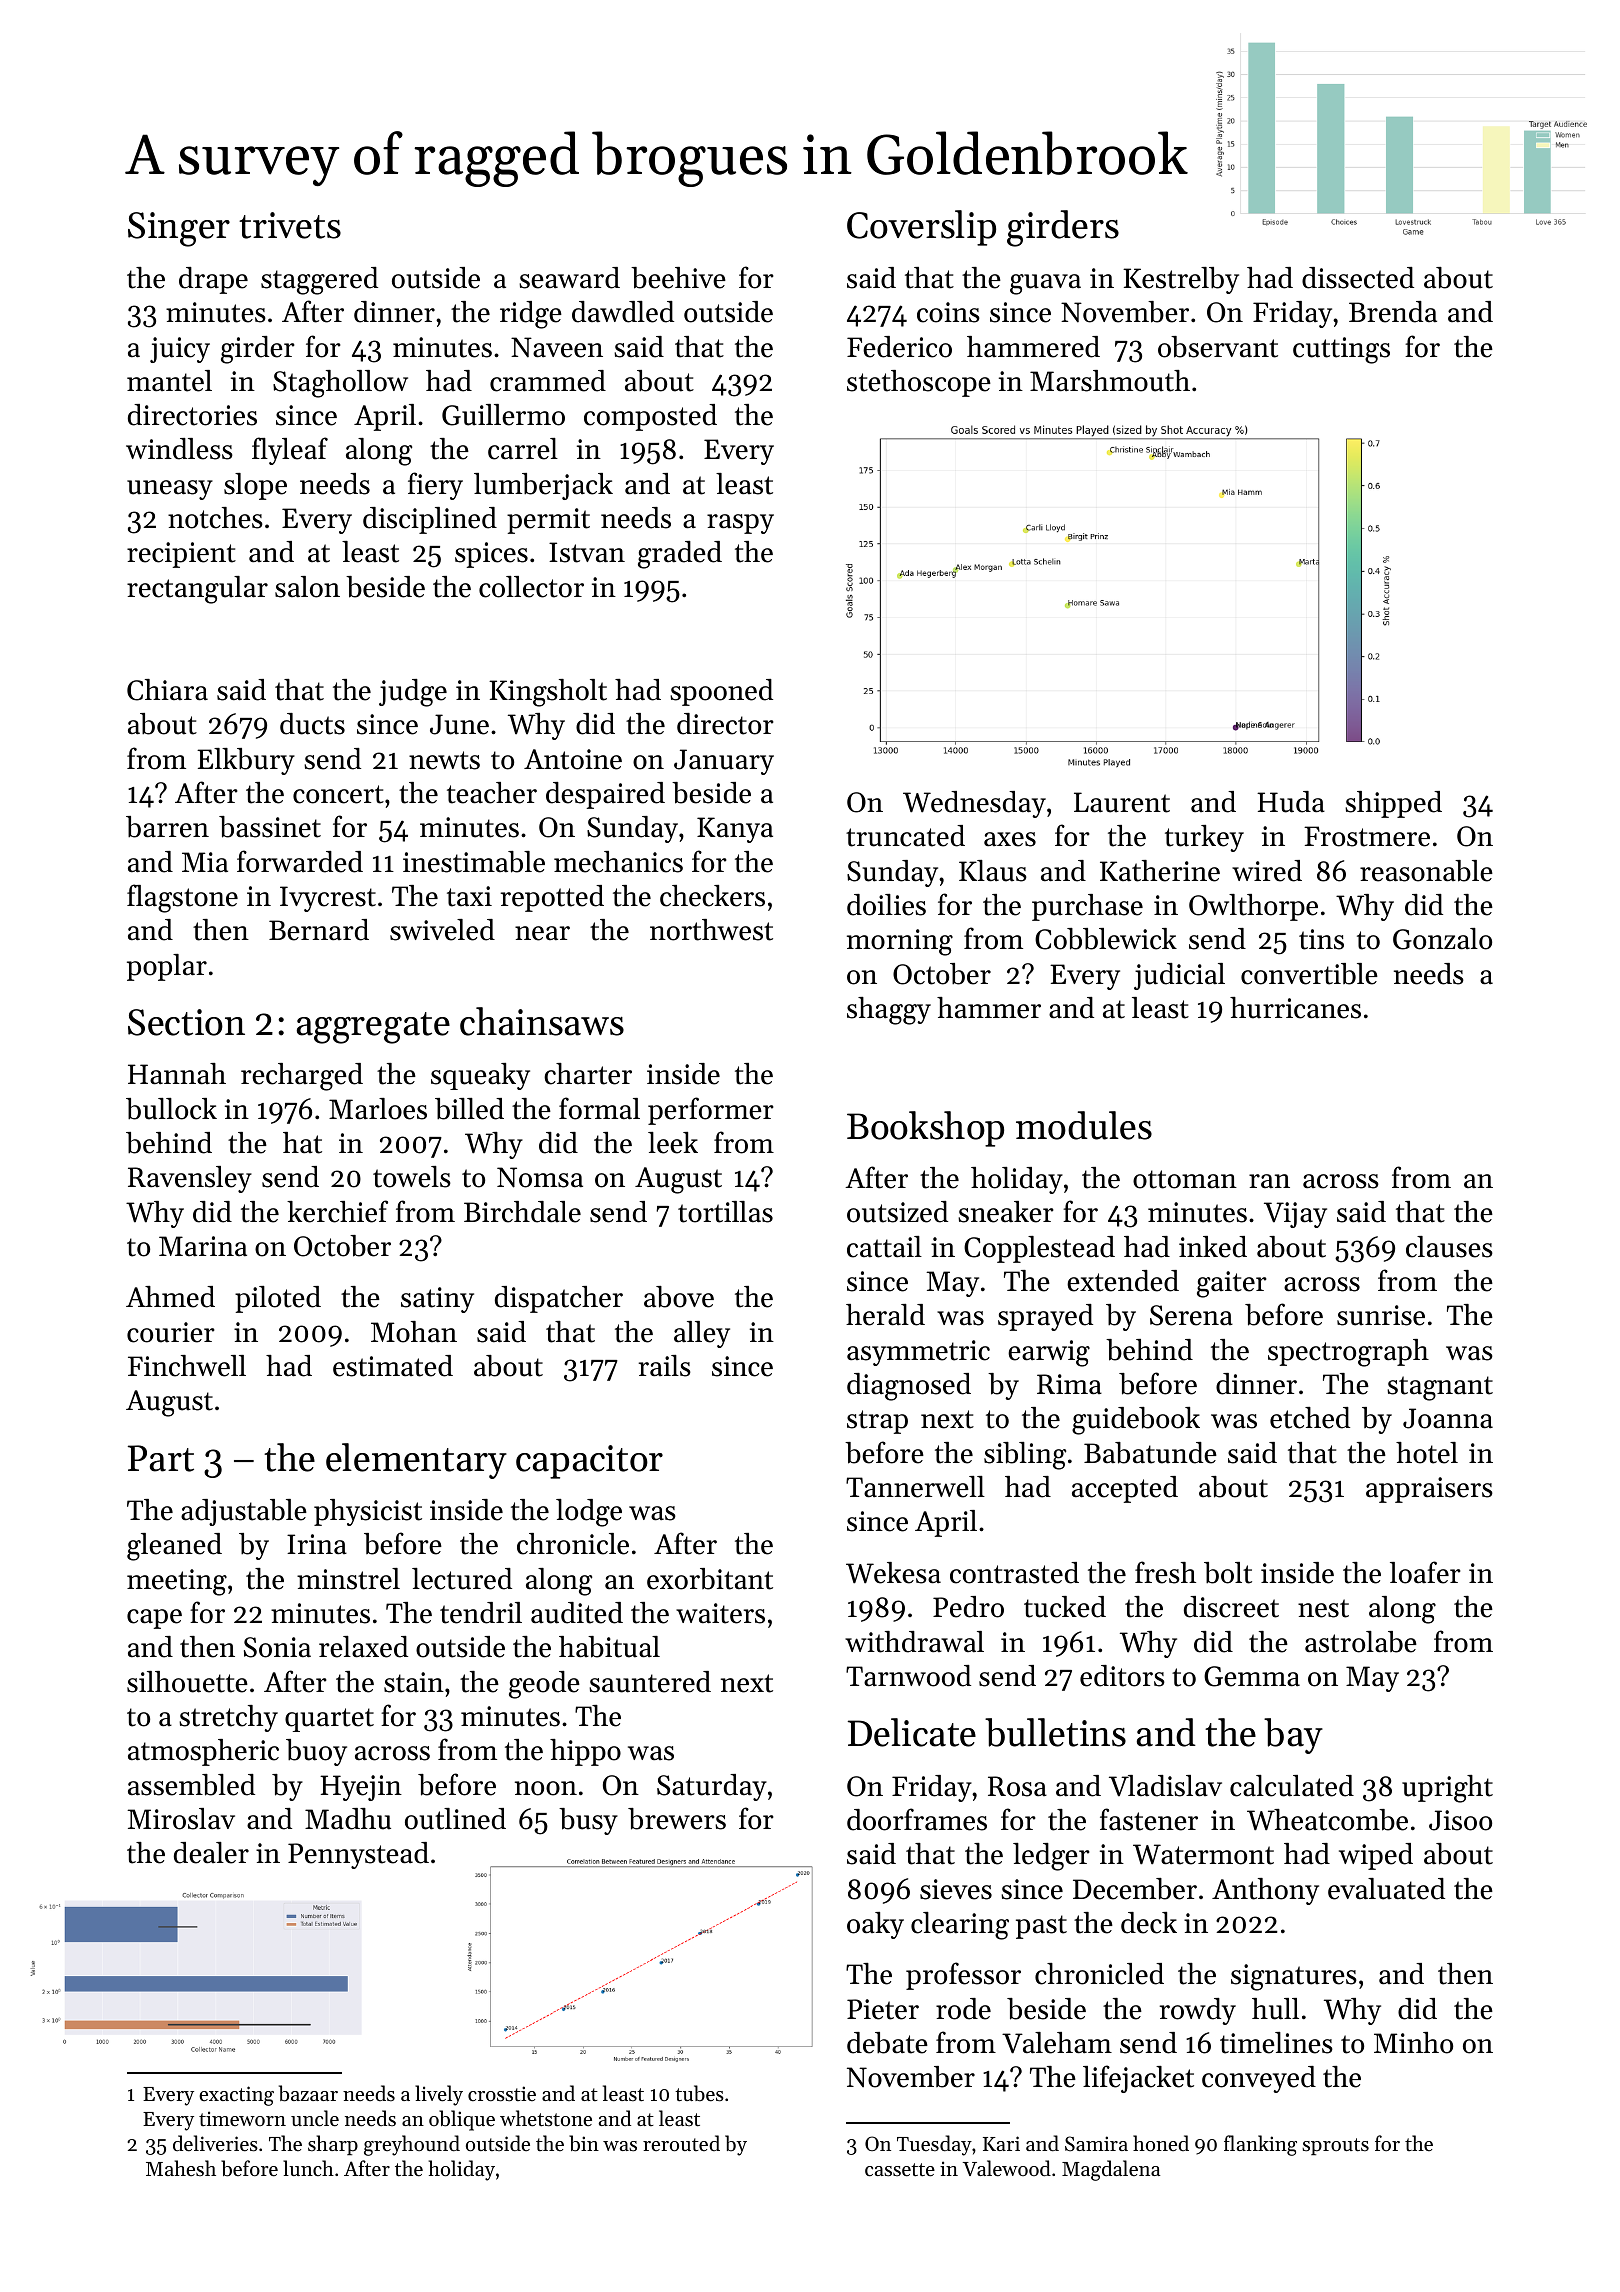 The image size is (1620, 2292). Describe the element at coordinates (1039, 1249) in the screenshot. I see `Copplestead` at that location.
